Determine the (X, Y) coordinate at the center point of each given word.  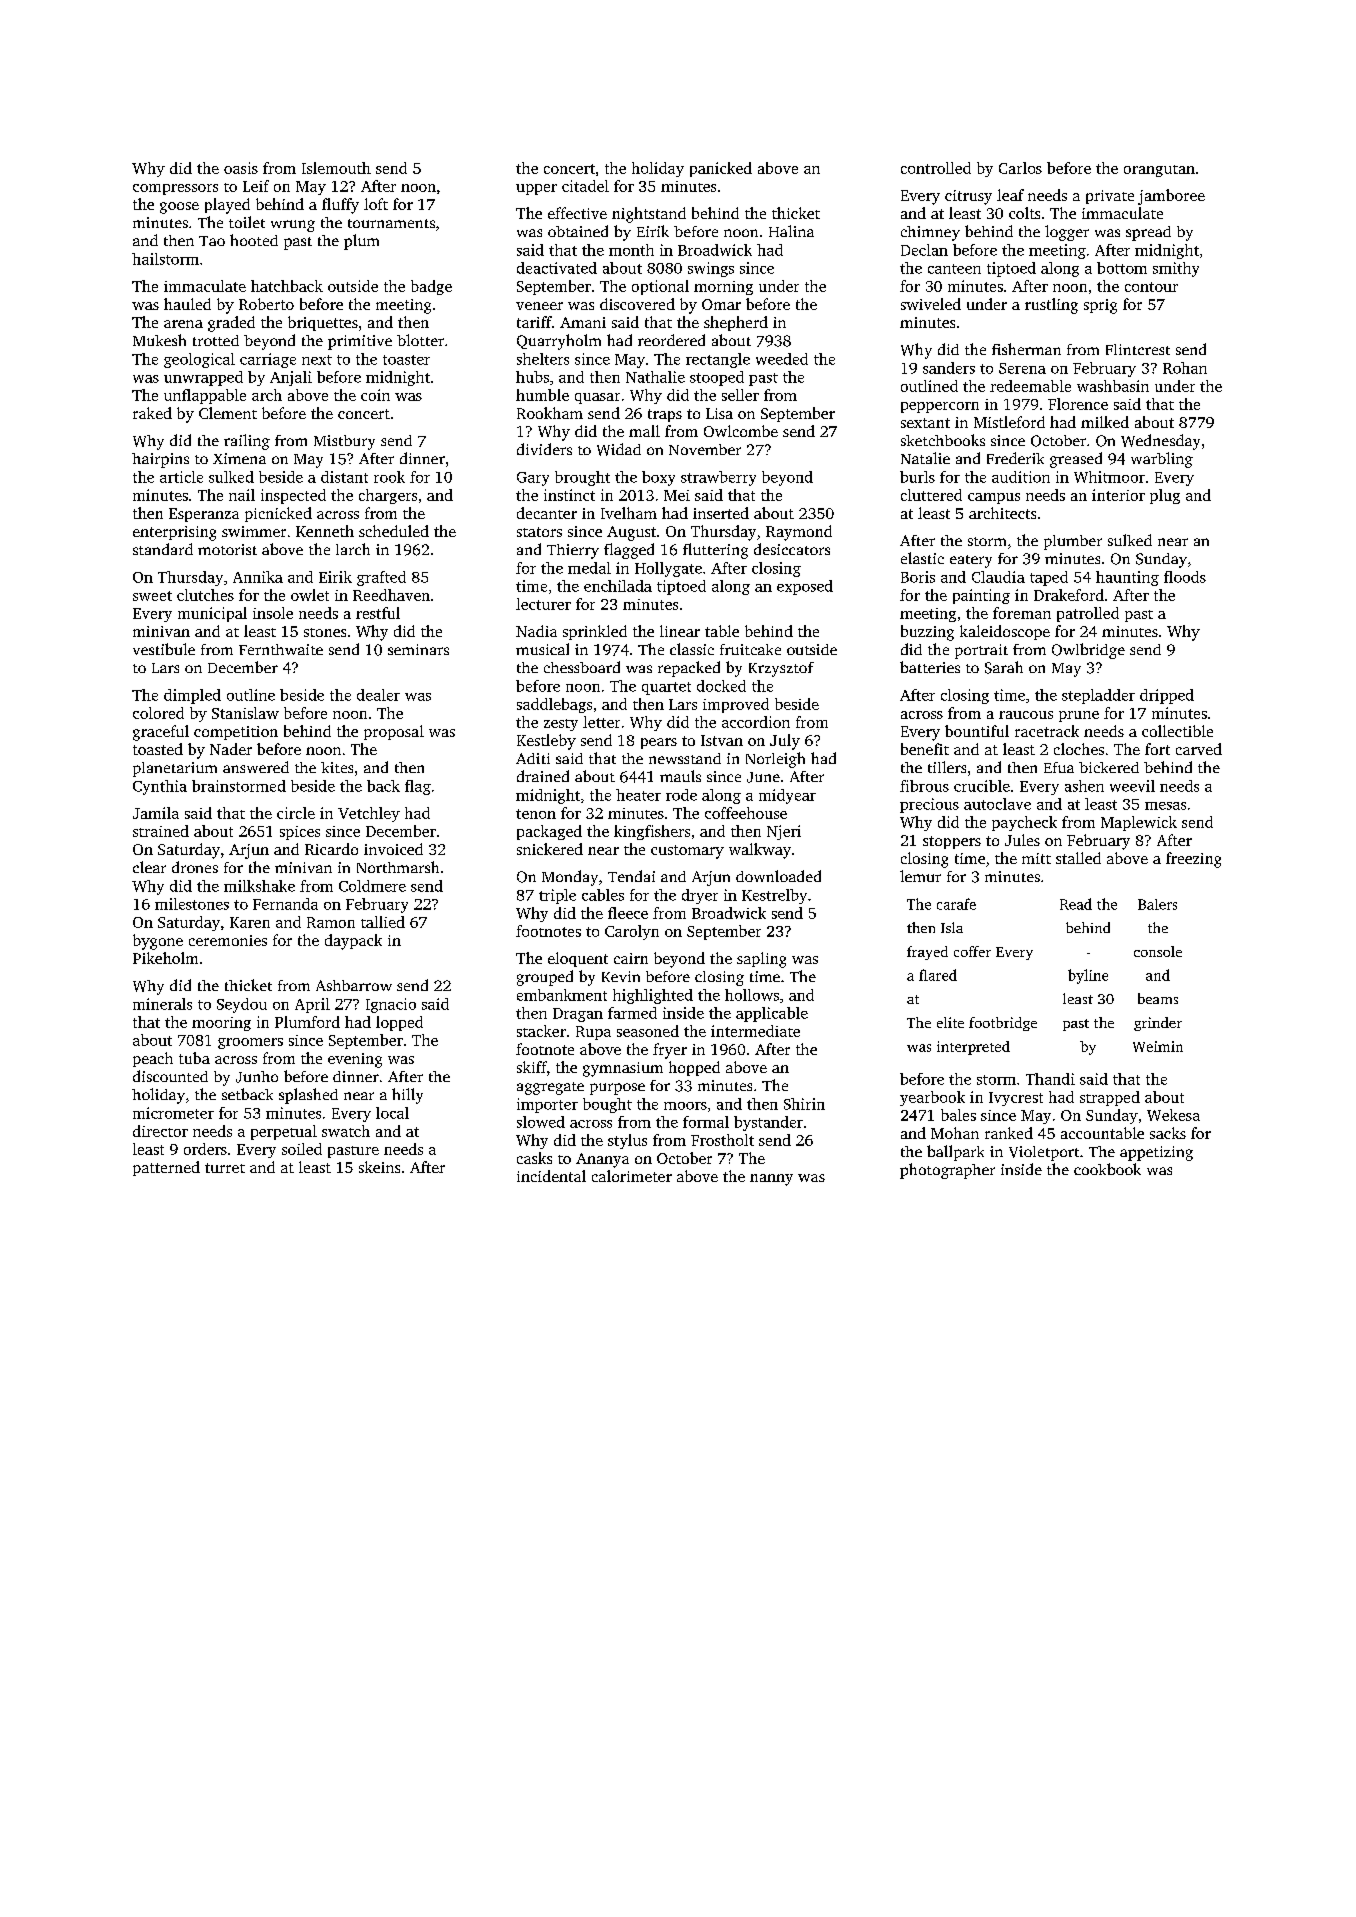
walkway (760, 851)
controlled (936, 168)
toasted (158, 749)
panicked (721, 169)
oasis (241, 168)
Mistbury (344, 442)
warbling (1162, 460)
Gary (533, 479)
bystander (768, 1123)
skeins (379, 1167)
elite (950, 1022)
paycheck (1024, 823)
